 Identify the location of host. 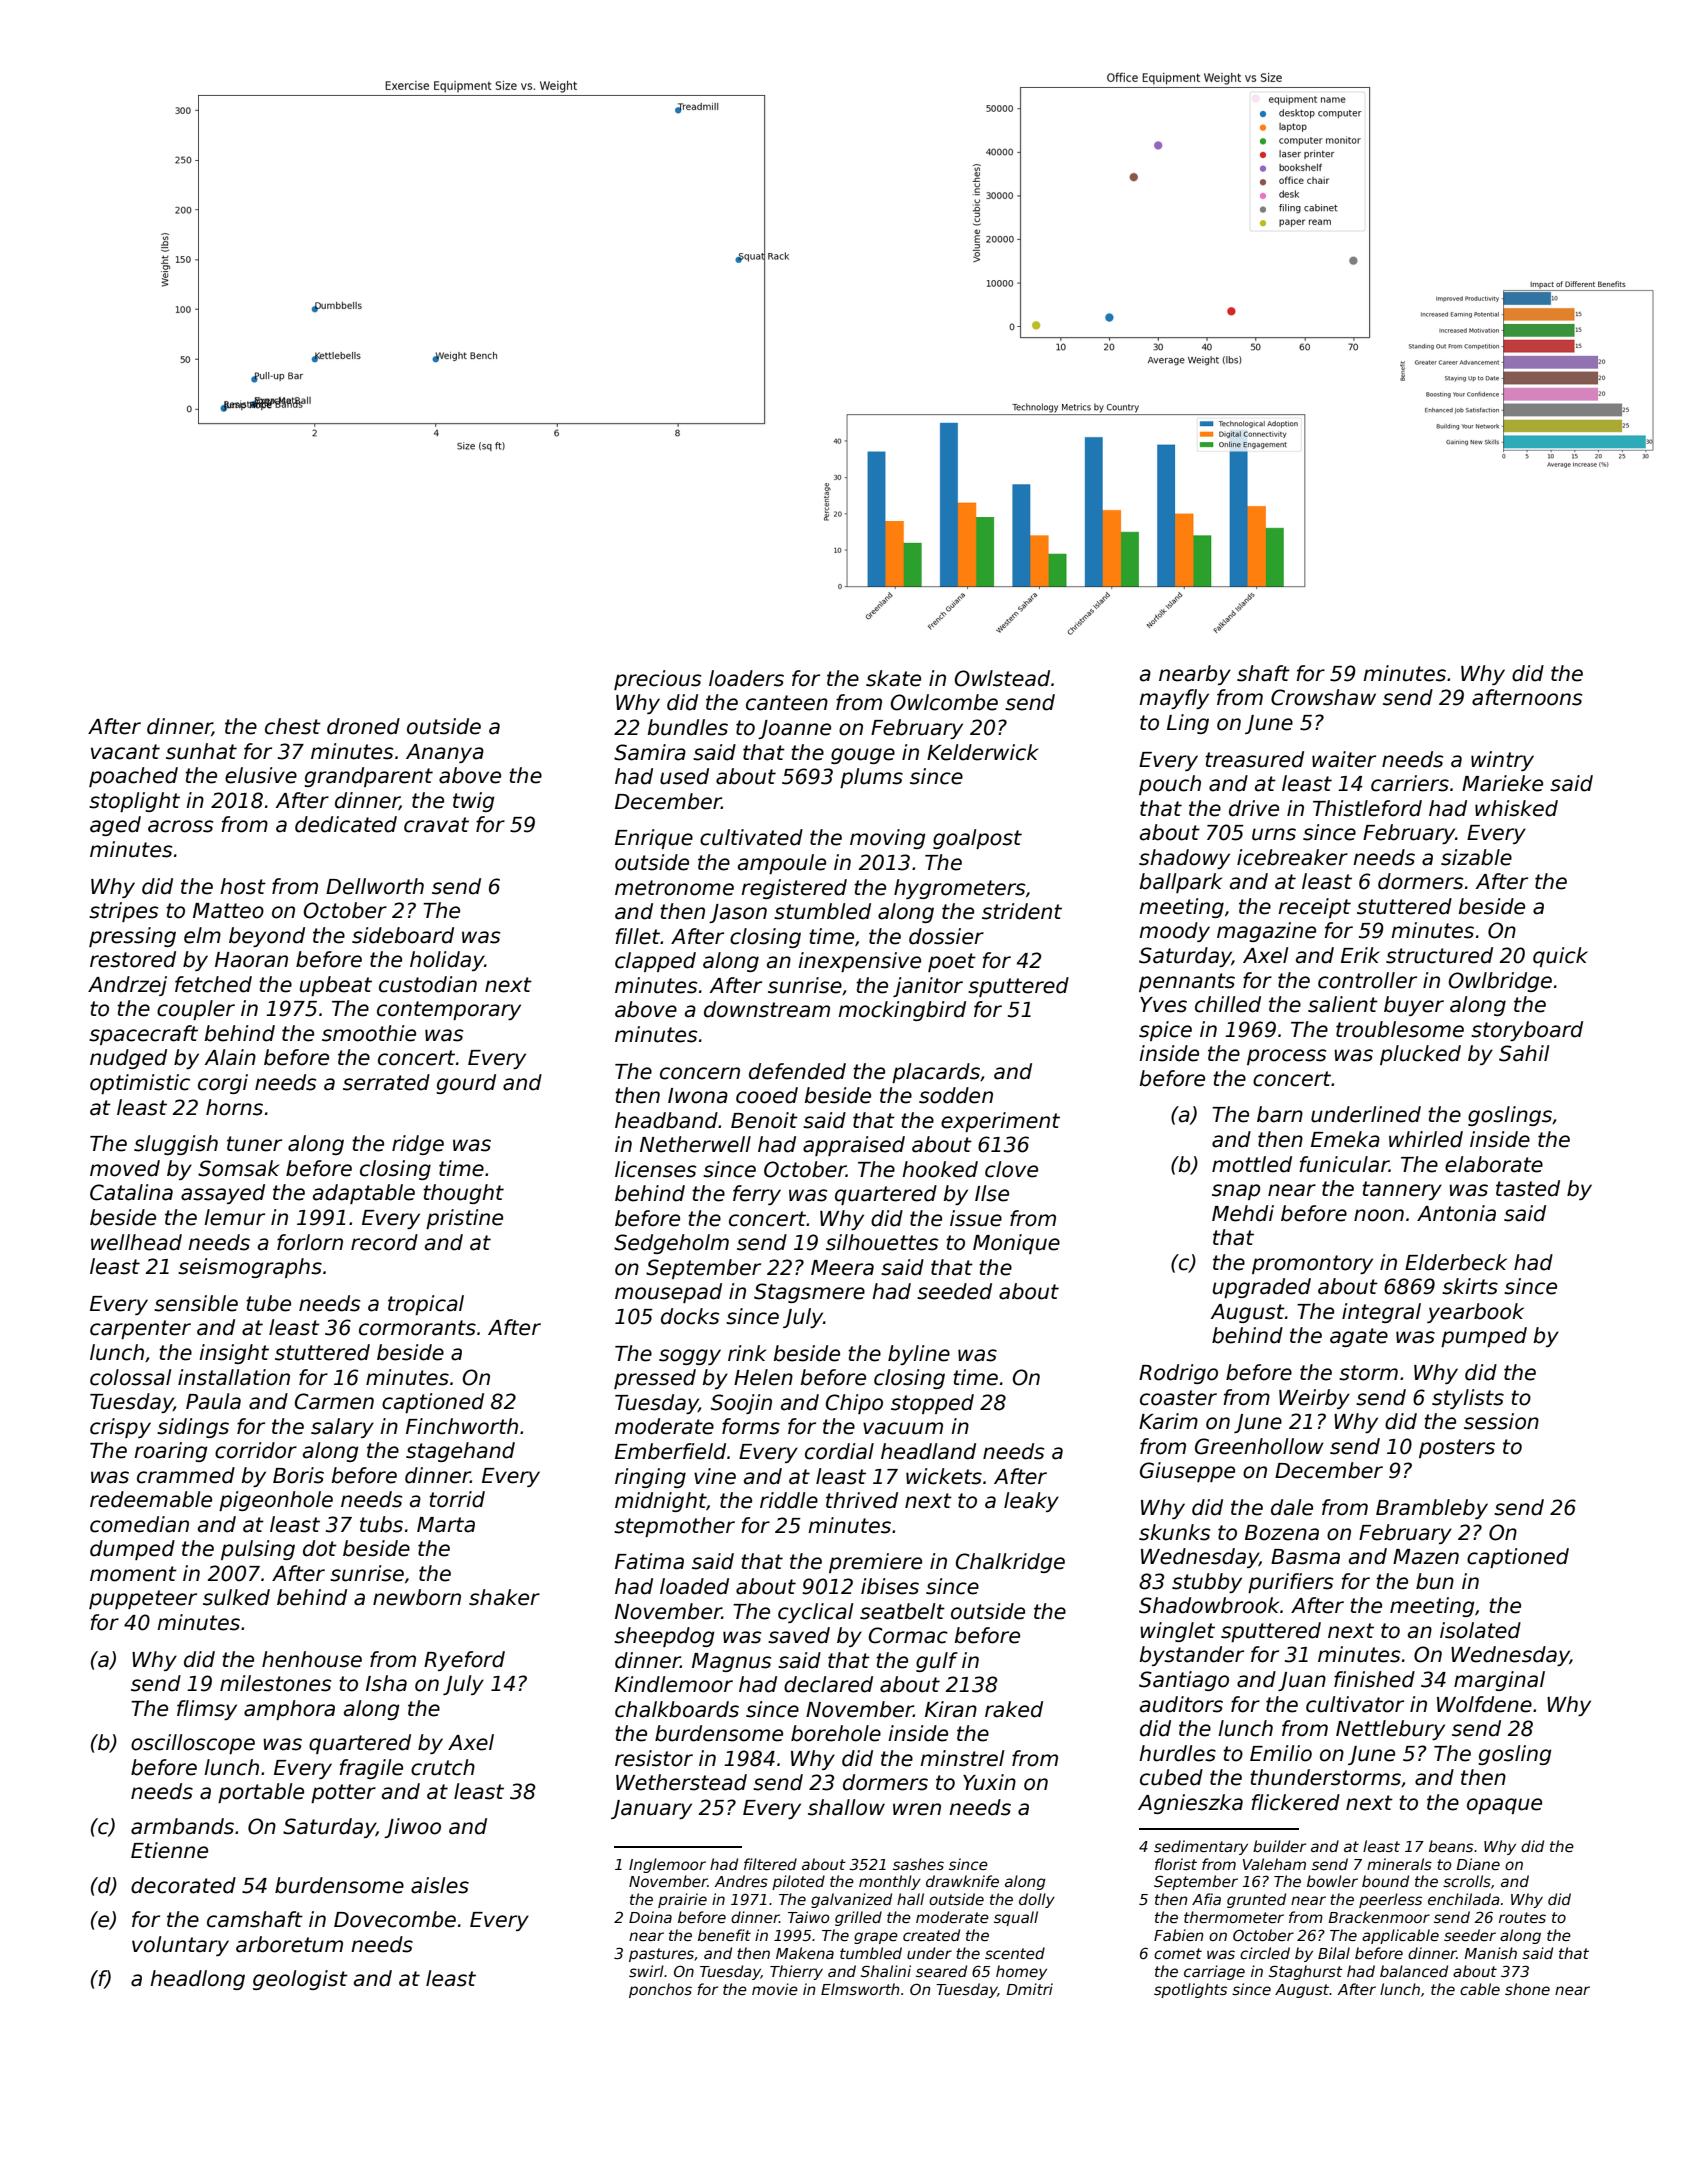
(243, 886).
